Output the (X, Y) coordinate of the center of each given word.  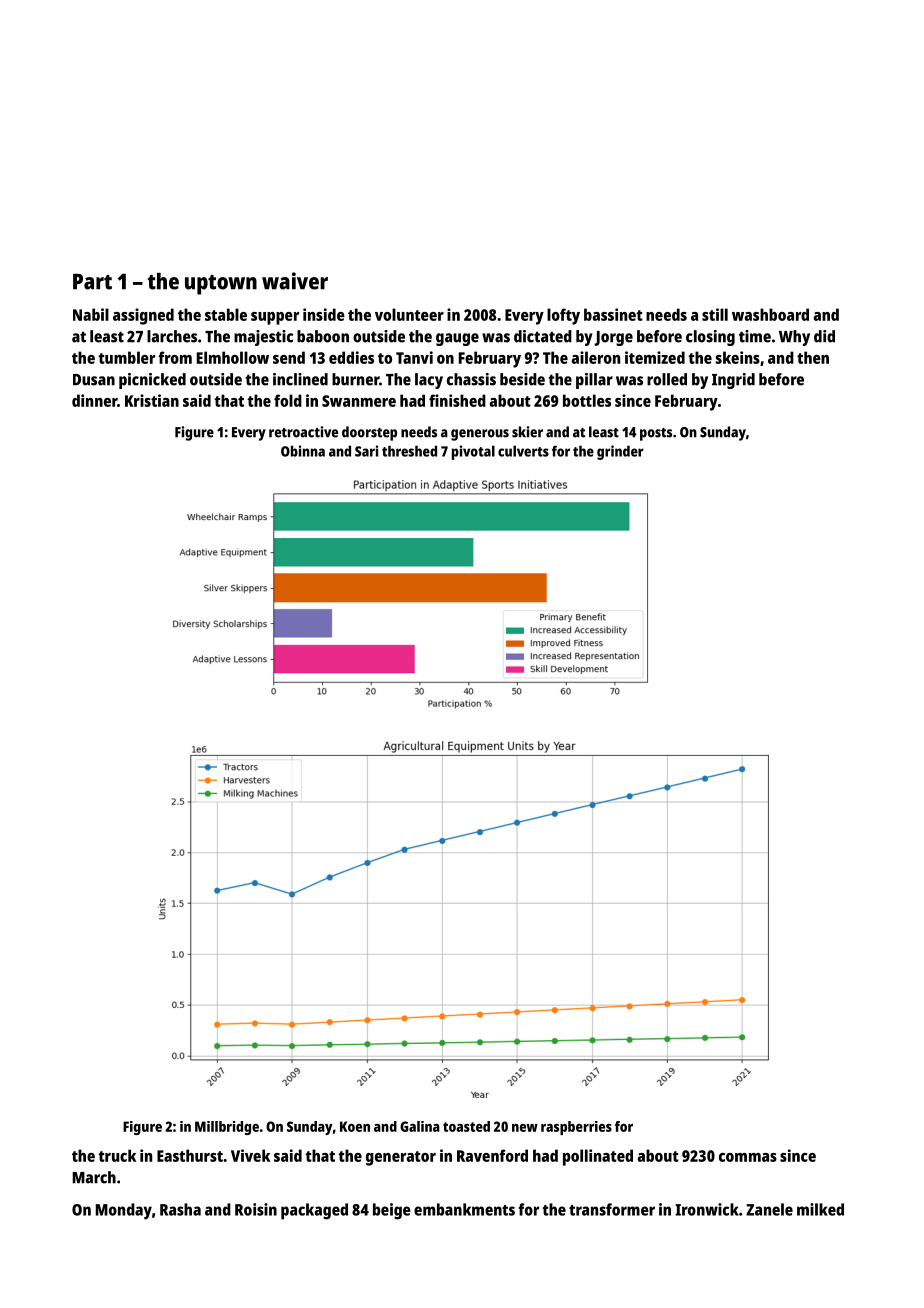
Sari (366, 451)
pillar (594, 381)
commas (748, 1157)
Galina (420, 1126)
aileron (596, 357)
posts (656, 434)
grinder (620, 452)
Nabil (91, 314)
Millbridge (227, 1128)
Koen (355, 1126)
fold (288, 400)
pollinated (598, 1157)
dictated (543, 336)
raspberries (576, 1128)
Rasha (180, 1209)
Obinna (303, 451)
